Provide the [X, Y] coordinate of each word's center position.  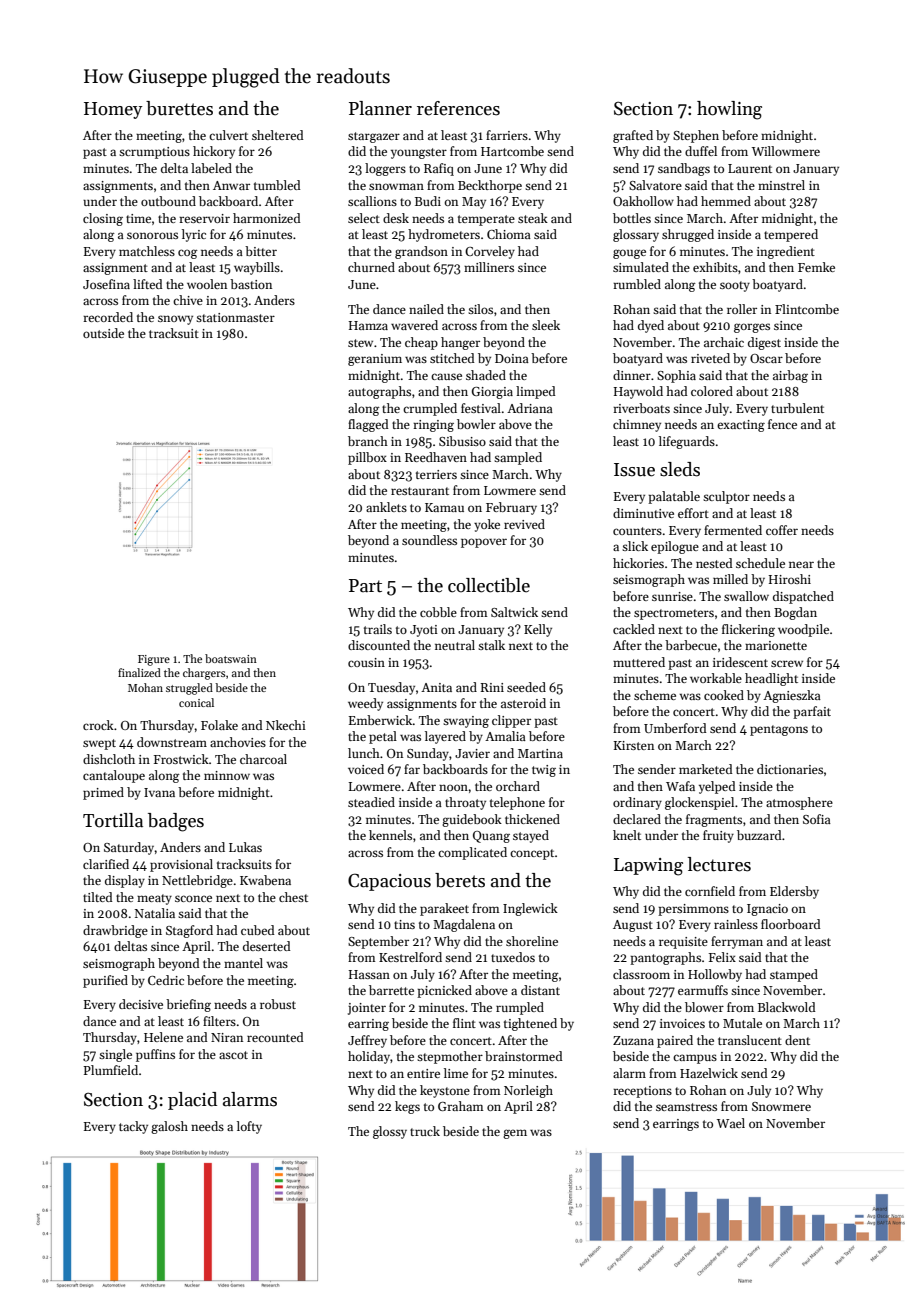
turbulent [797, 408]
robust [278, 1004]
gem [515, 1134]
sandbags [684, 169]
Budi [428, 201]
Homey [113, 110]
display [125, 881]
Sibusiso [462, 441]
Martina [540, 753]
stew [360, 343]
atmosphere [799, 803]
